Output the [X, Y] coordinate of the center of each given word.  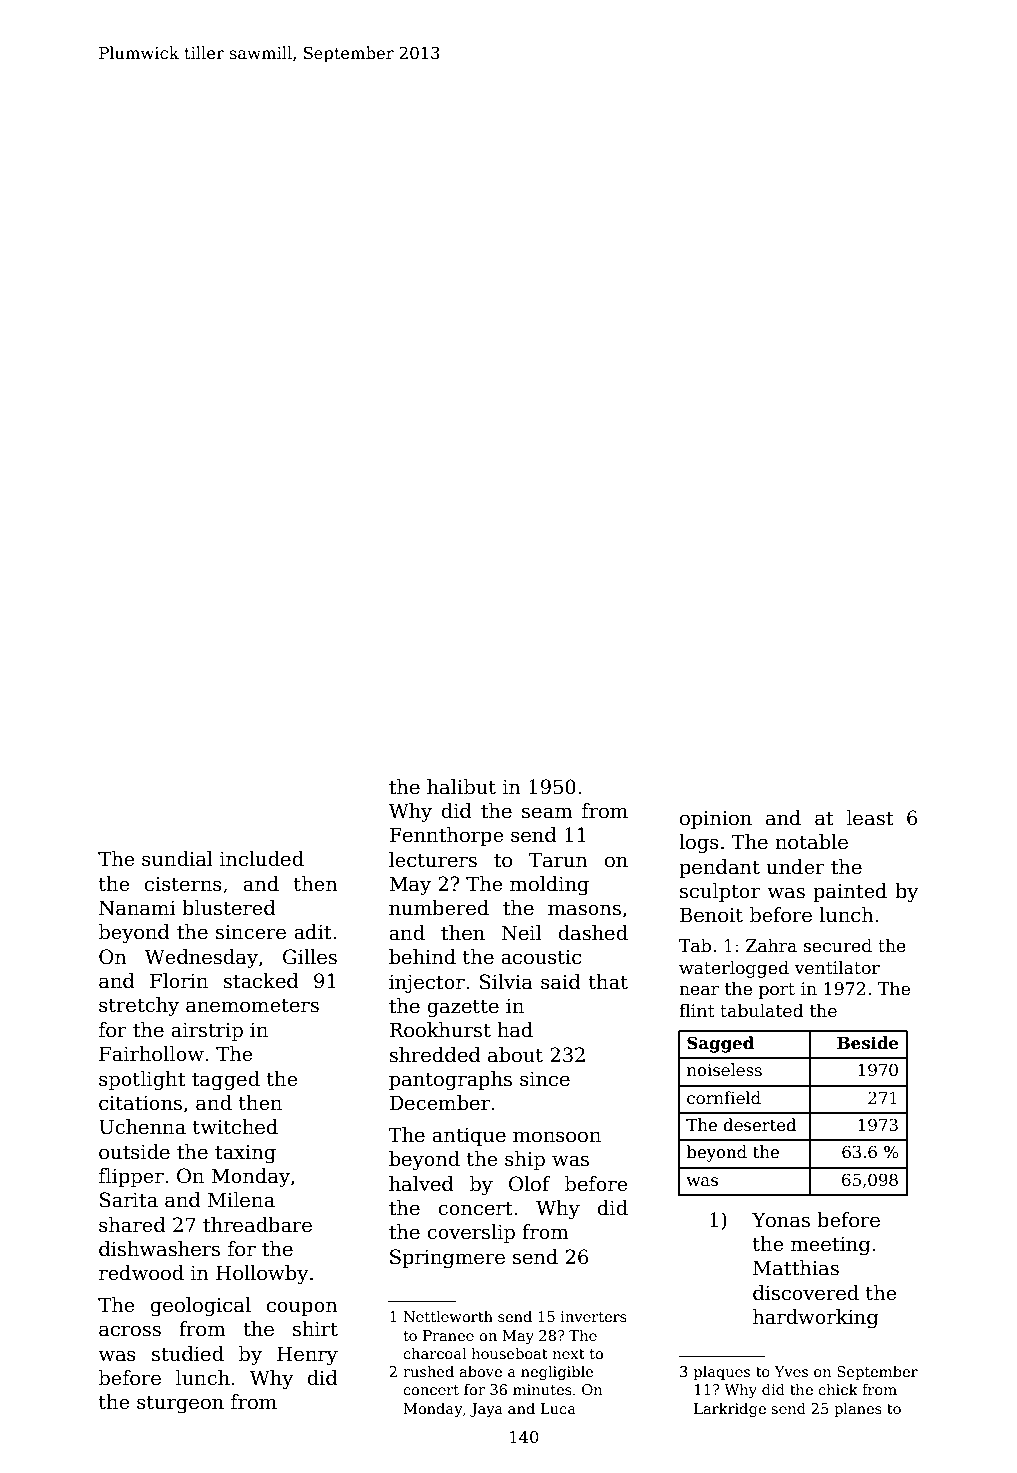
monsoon [557, 1137]
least [870, 818]
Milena [241, 1200]
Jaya [486, 1410]
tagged [226, 1081]
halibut [461, 787]
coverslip [471, 1233]
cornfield [724, 1098]
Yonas [781, 1220]
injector [427, 984]
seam [547, 813]
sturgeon [180, 1405]
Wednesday [201, 959]
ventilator [837, 967]
